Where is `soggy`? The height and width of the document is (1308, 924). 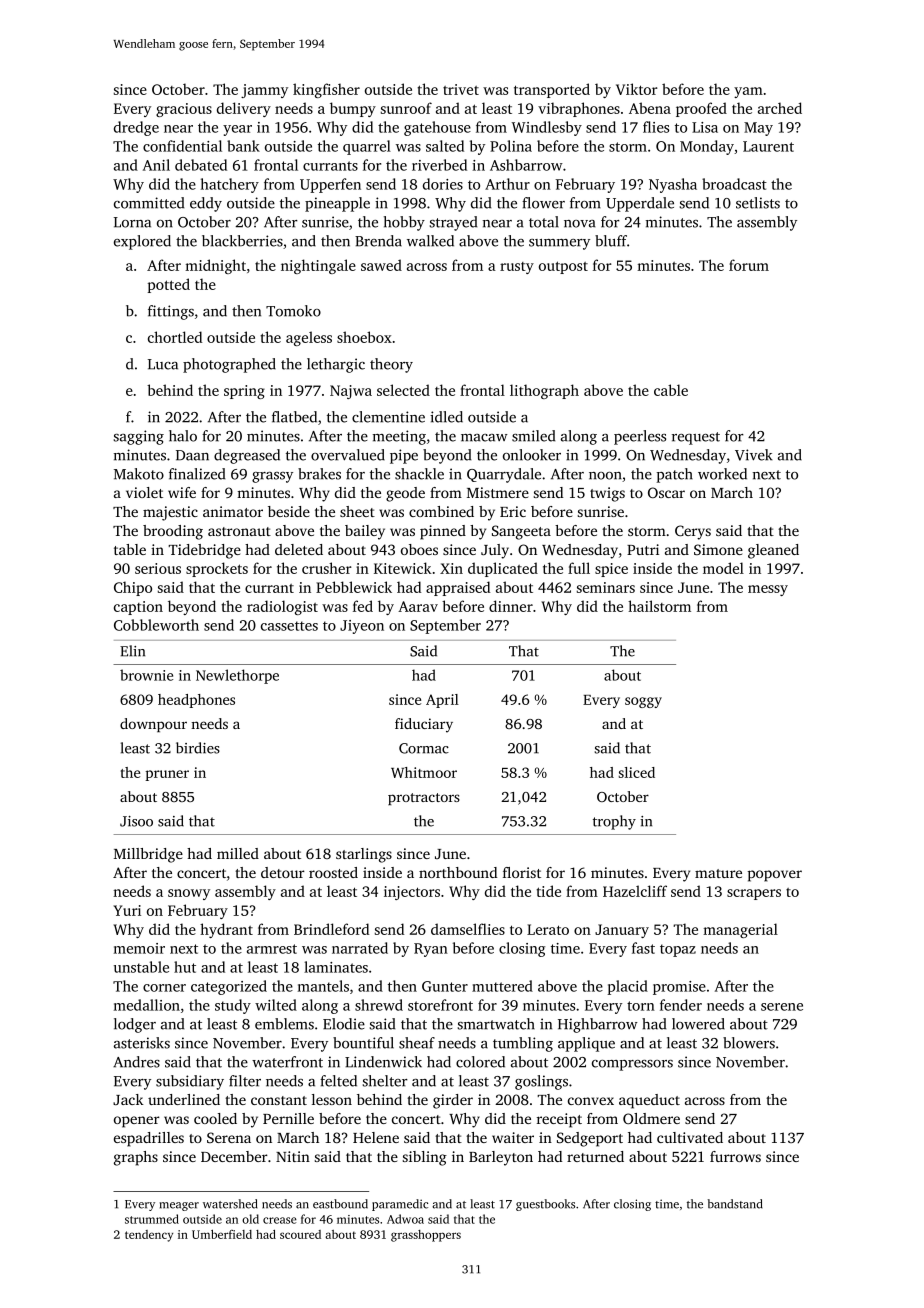
soggy is located at coordinates (643, 702).
